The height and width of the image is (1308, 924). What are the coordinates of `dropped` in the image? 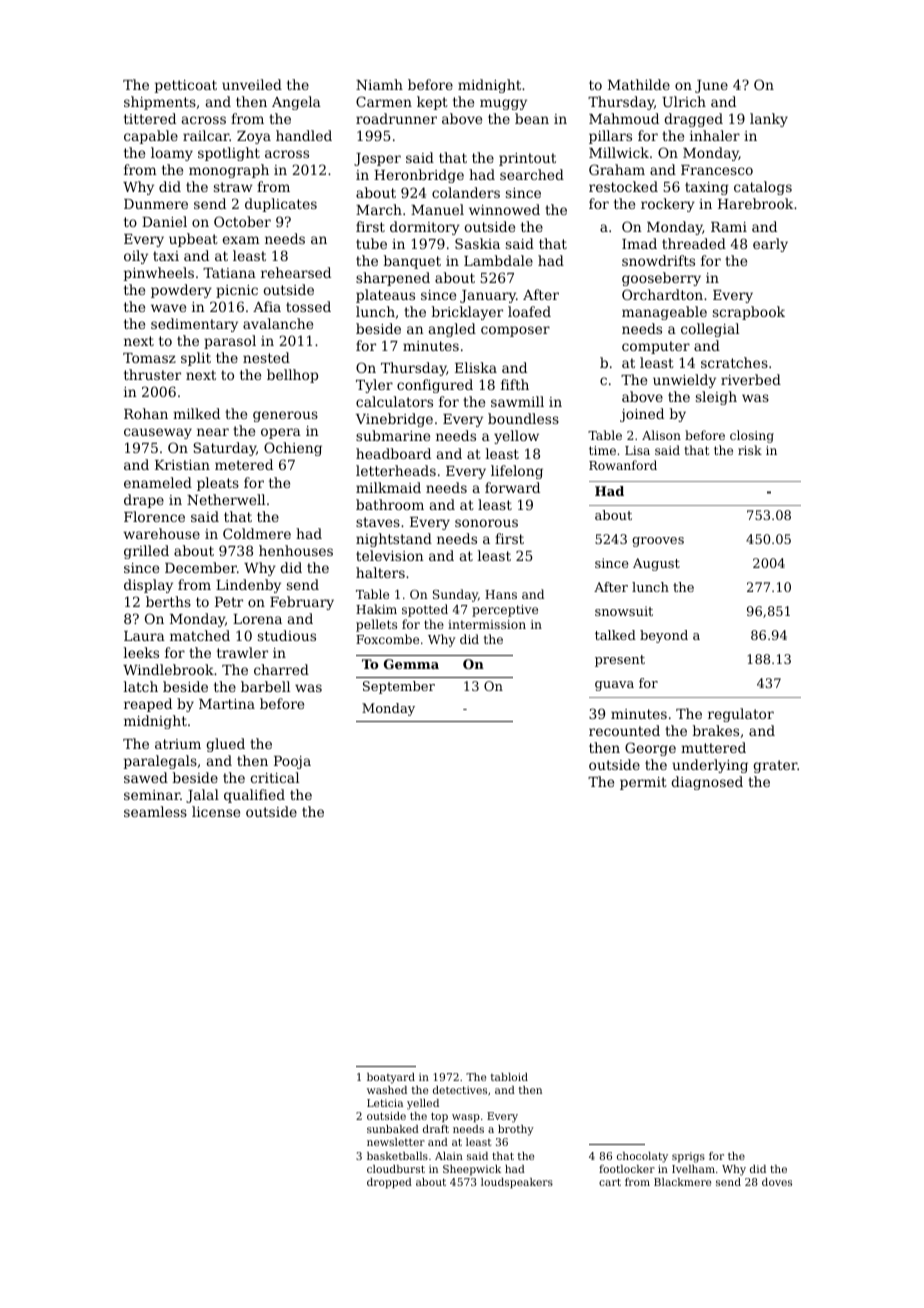 It's located at (389, 1183).
